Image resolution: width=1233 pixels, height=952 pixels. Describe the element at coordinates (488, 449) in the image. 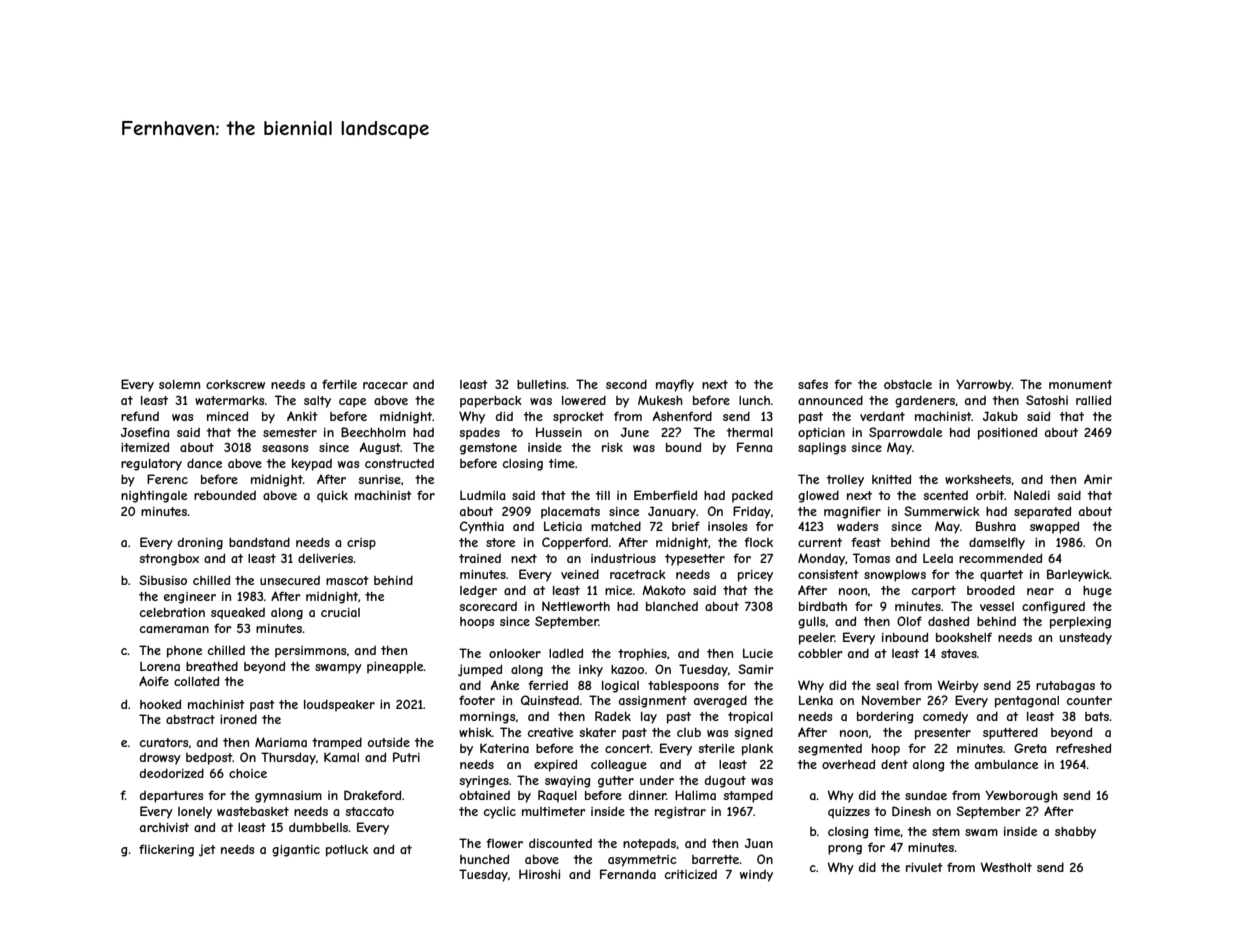

I see `gemstone` at that location.
